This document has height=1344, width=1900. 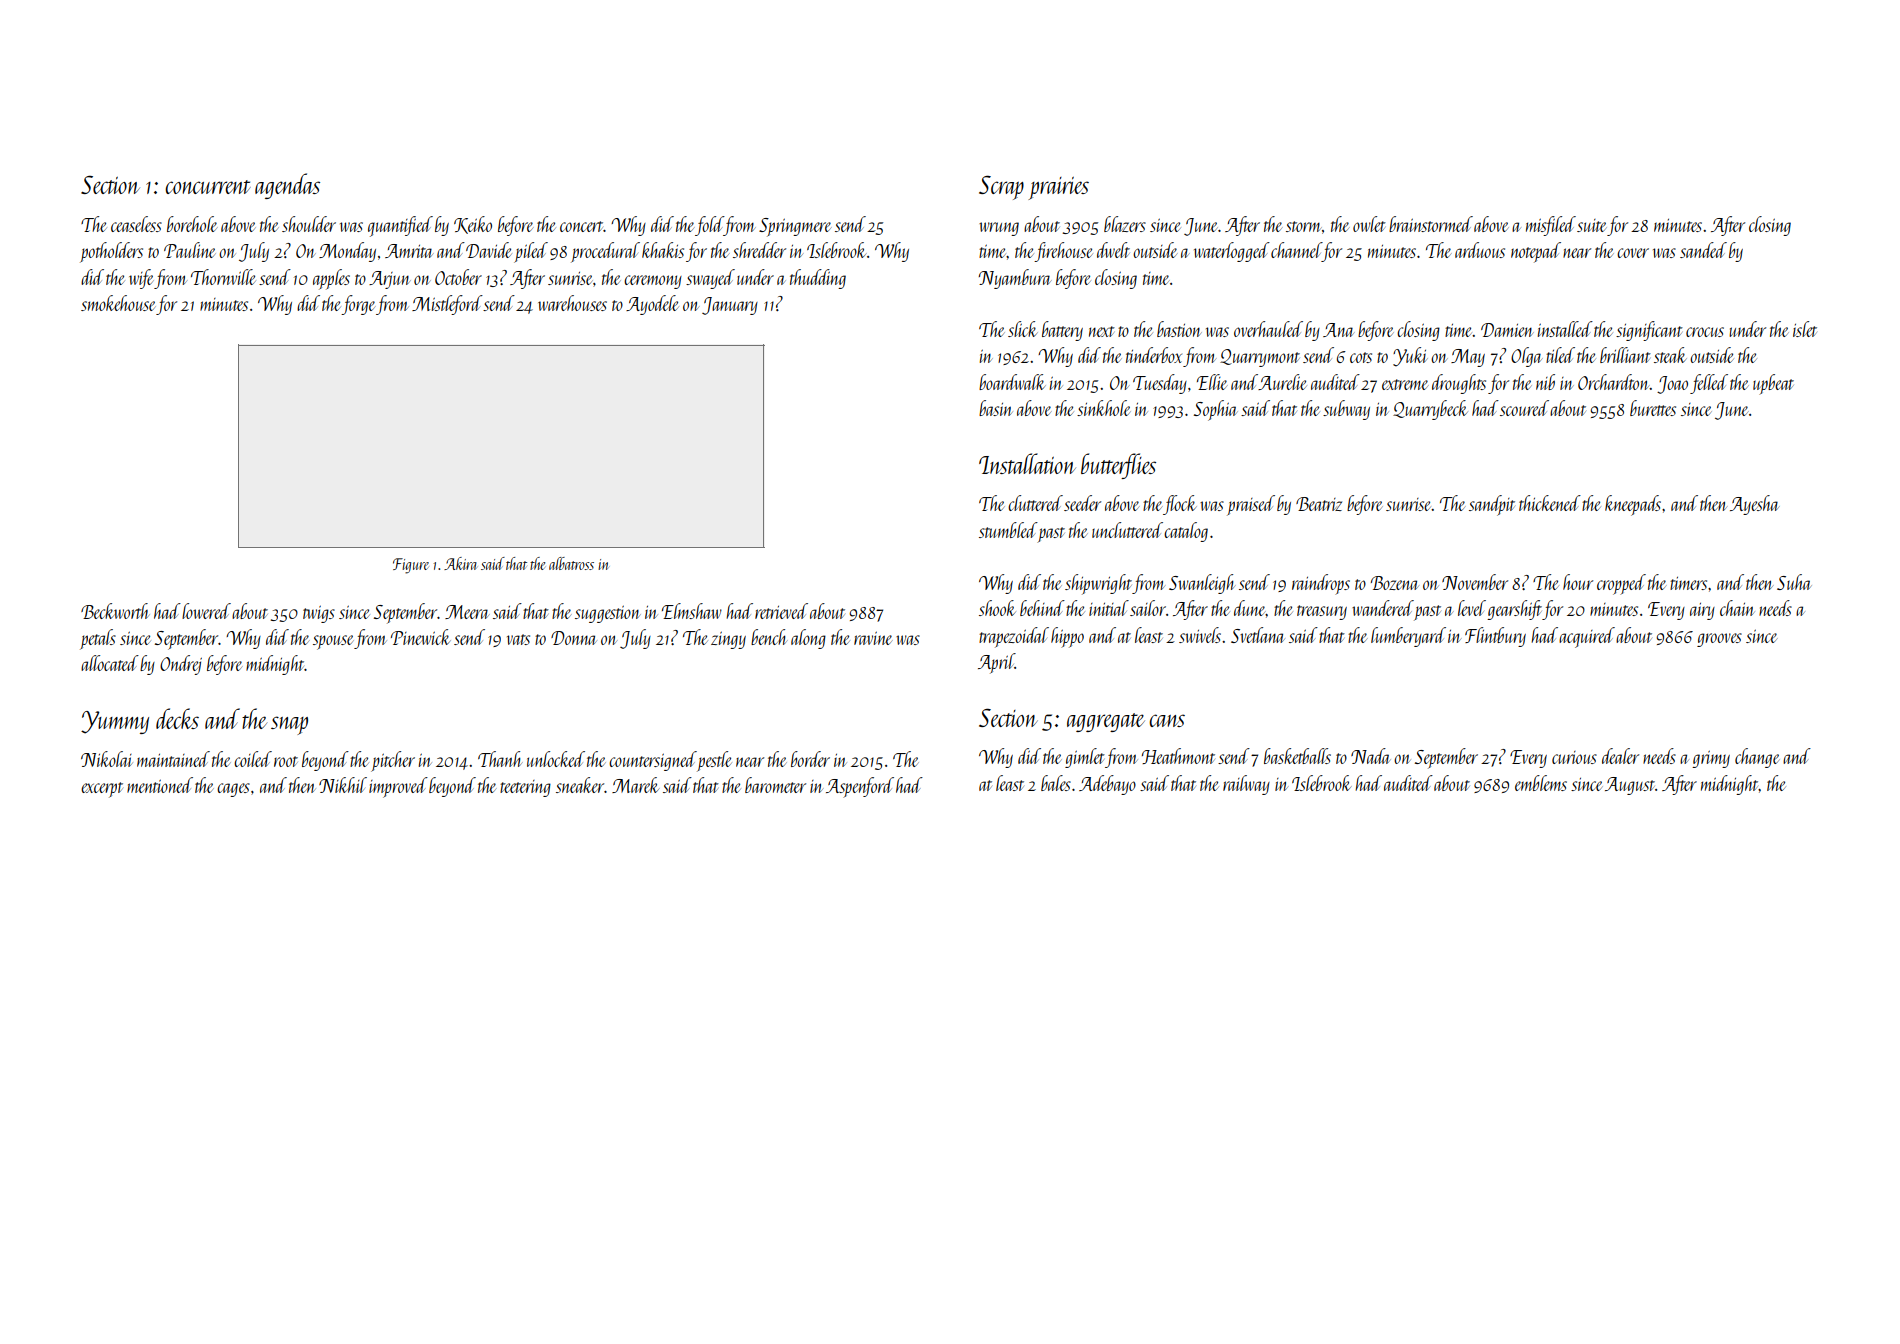 I want to click on Nada, so click(x=1371, y=756).
